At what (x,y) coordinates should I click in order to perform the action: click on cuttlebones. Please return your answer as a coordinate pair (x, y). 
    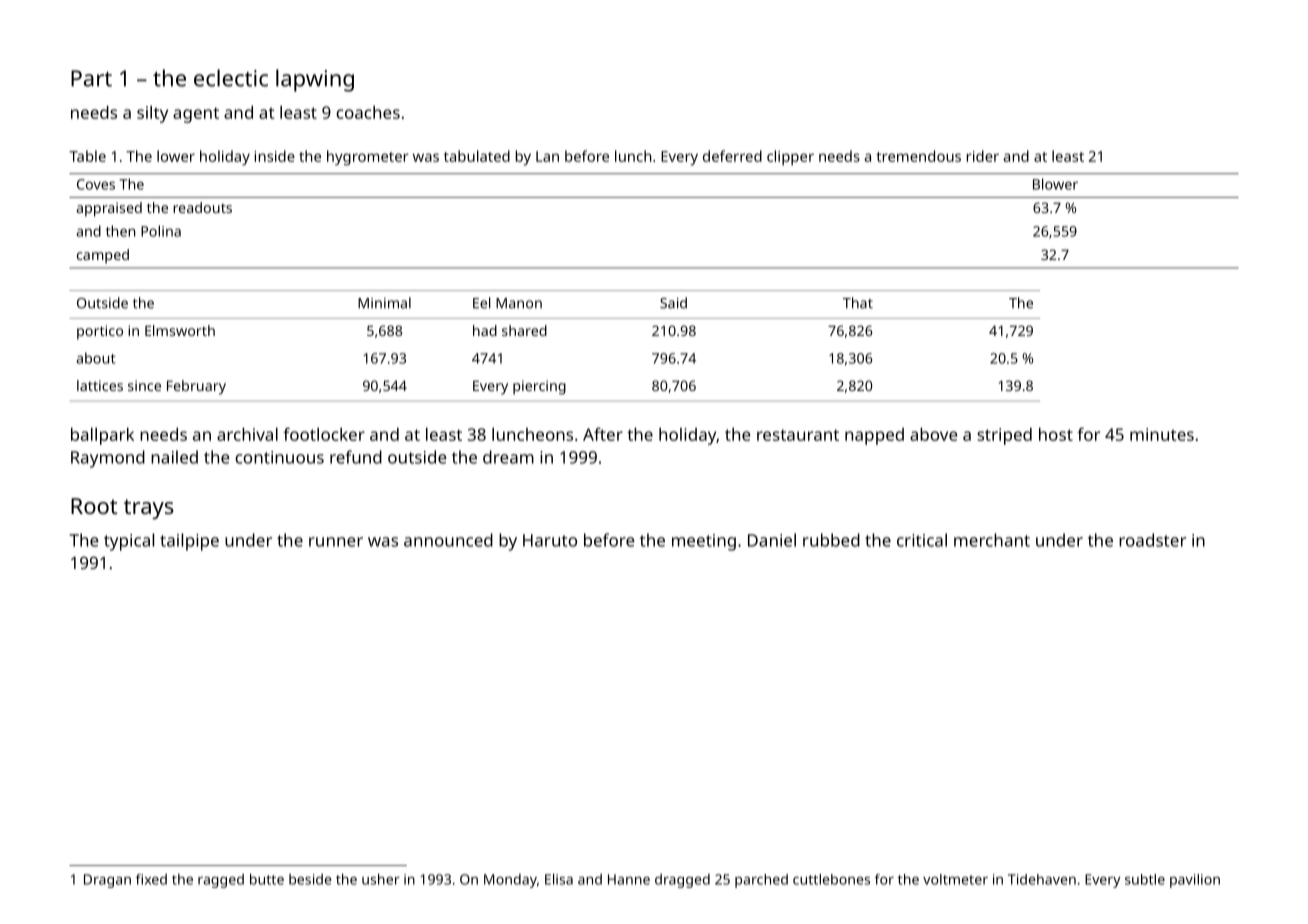
    Looking at the image, I should click on (831, 879).
